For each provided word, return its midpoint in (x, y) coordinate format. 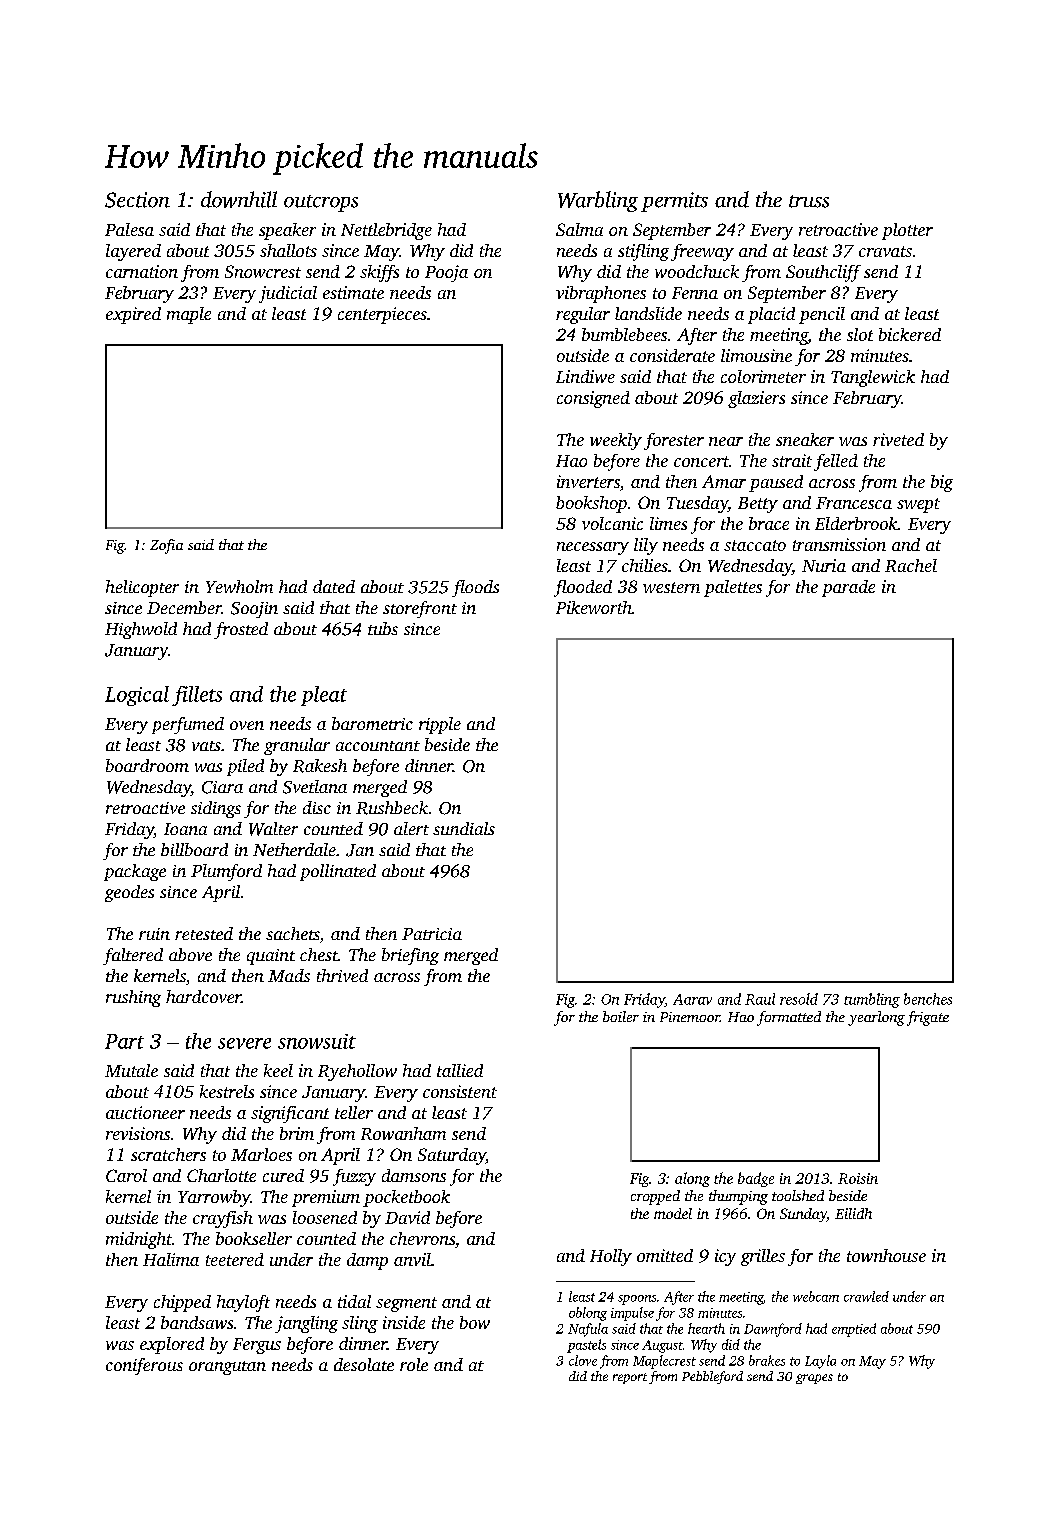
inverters (588, 481)
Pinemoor (690, 1017)
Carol (126, 1175)
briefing (410, 956)
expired (133, 315)
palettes (733, 588)
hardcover (203, 996)
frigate (928, 1018)
